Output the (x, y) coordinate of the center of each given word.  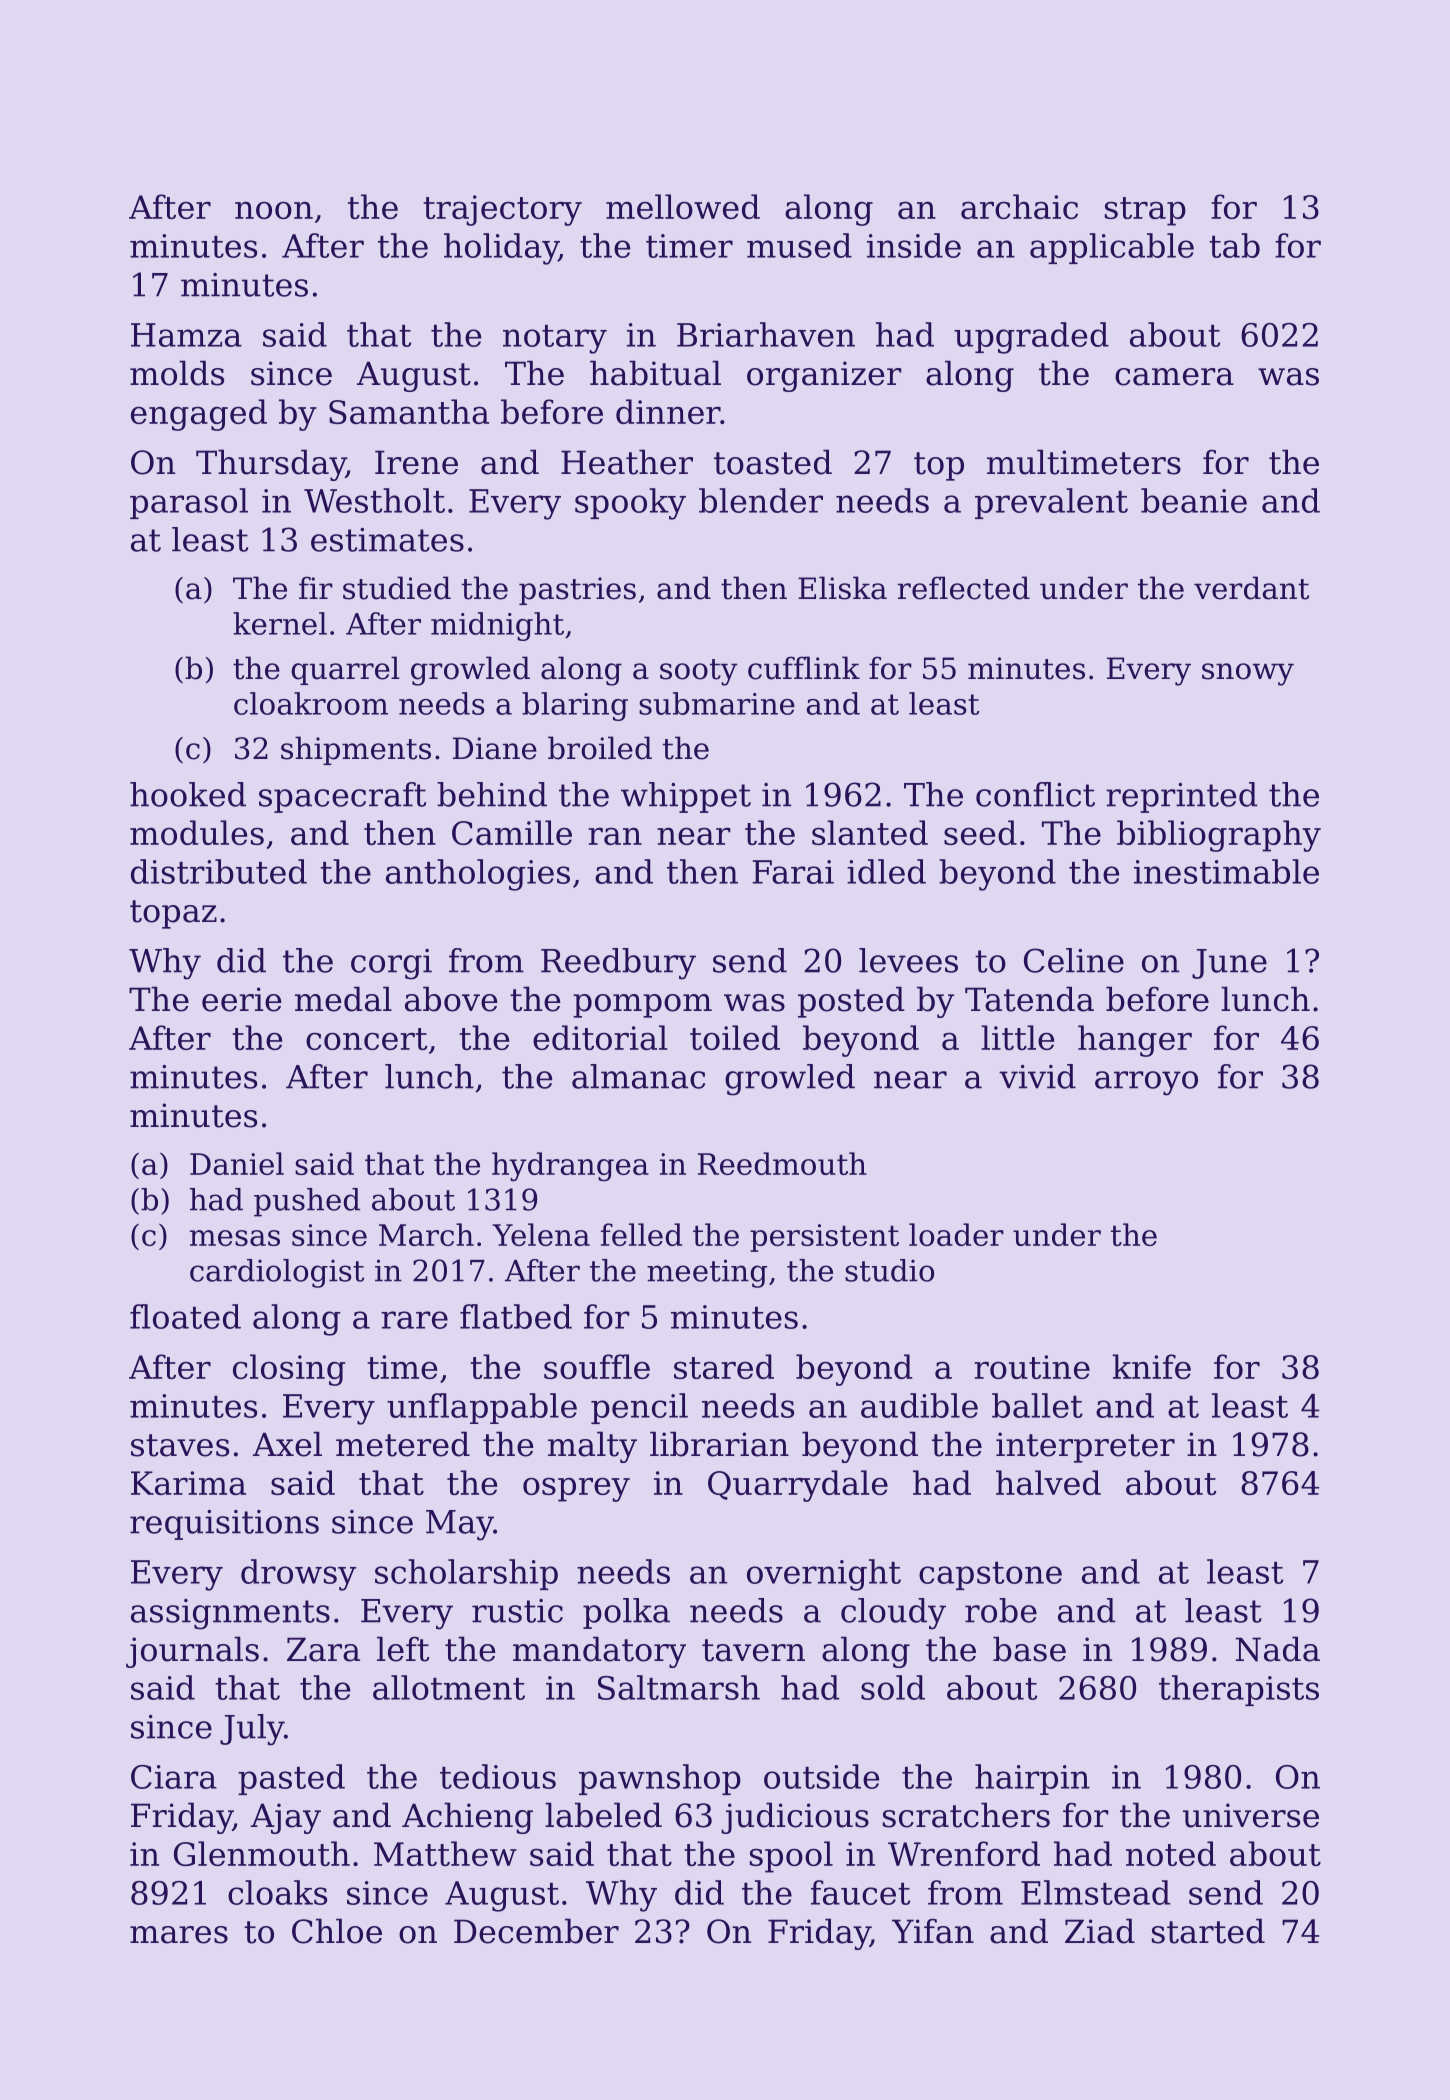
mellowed (683, 206)
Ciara (174, 1777)
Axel (287, 1444)
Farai (793, 872)
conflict (1035, 794)
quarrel (345, 670)
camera (1174, 377)
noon (274, 210)
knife (1151, 1366)
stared (724, 1366)
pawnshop (660, 1779)
